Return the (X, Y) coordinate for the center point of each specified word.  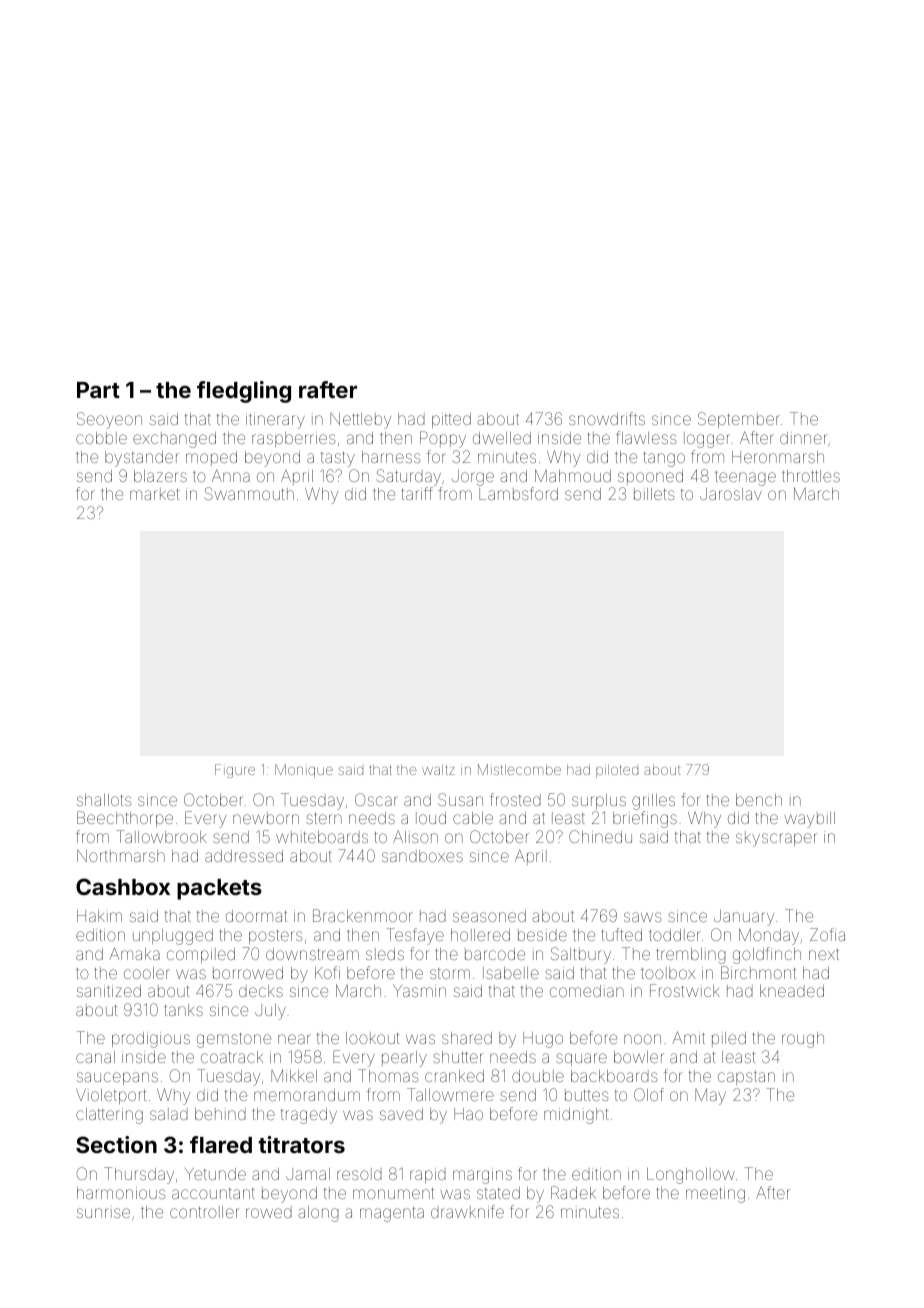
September (739, 420)
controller (204, 1212)
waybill (809, 820)
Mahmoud (573, 475)
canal (95, 1057)
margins (482, 1176)
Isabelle (511, 973)
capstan (746, 1078)
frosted (515, 799)
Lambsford (518, 493)
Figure (235, 771)
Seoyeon (109, 420)
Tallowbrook (161, 836)
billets (654, 494)
